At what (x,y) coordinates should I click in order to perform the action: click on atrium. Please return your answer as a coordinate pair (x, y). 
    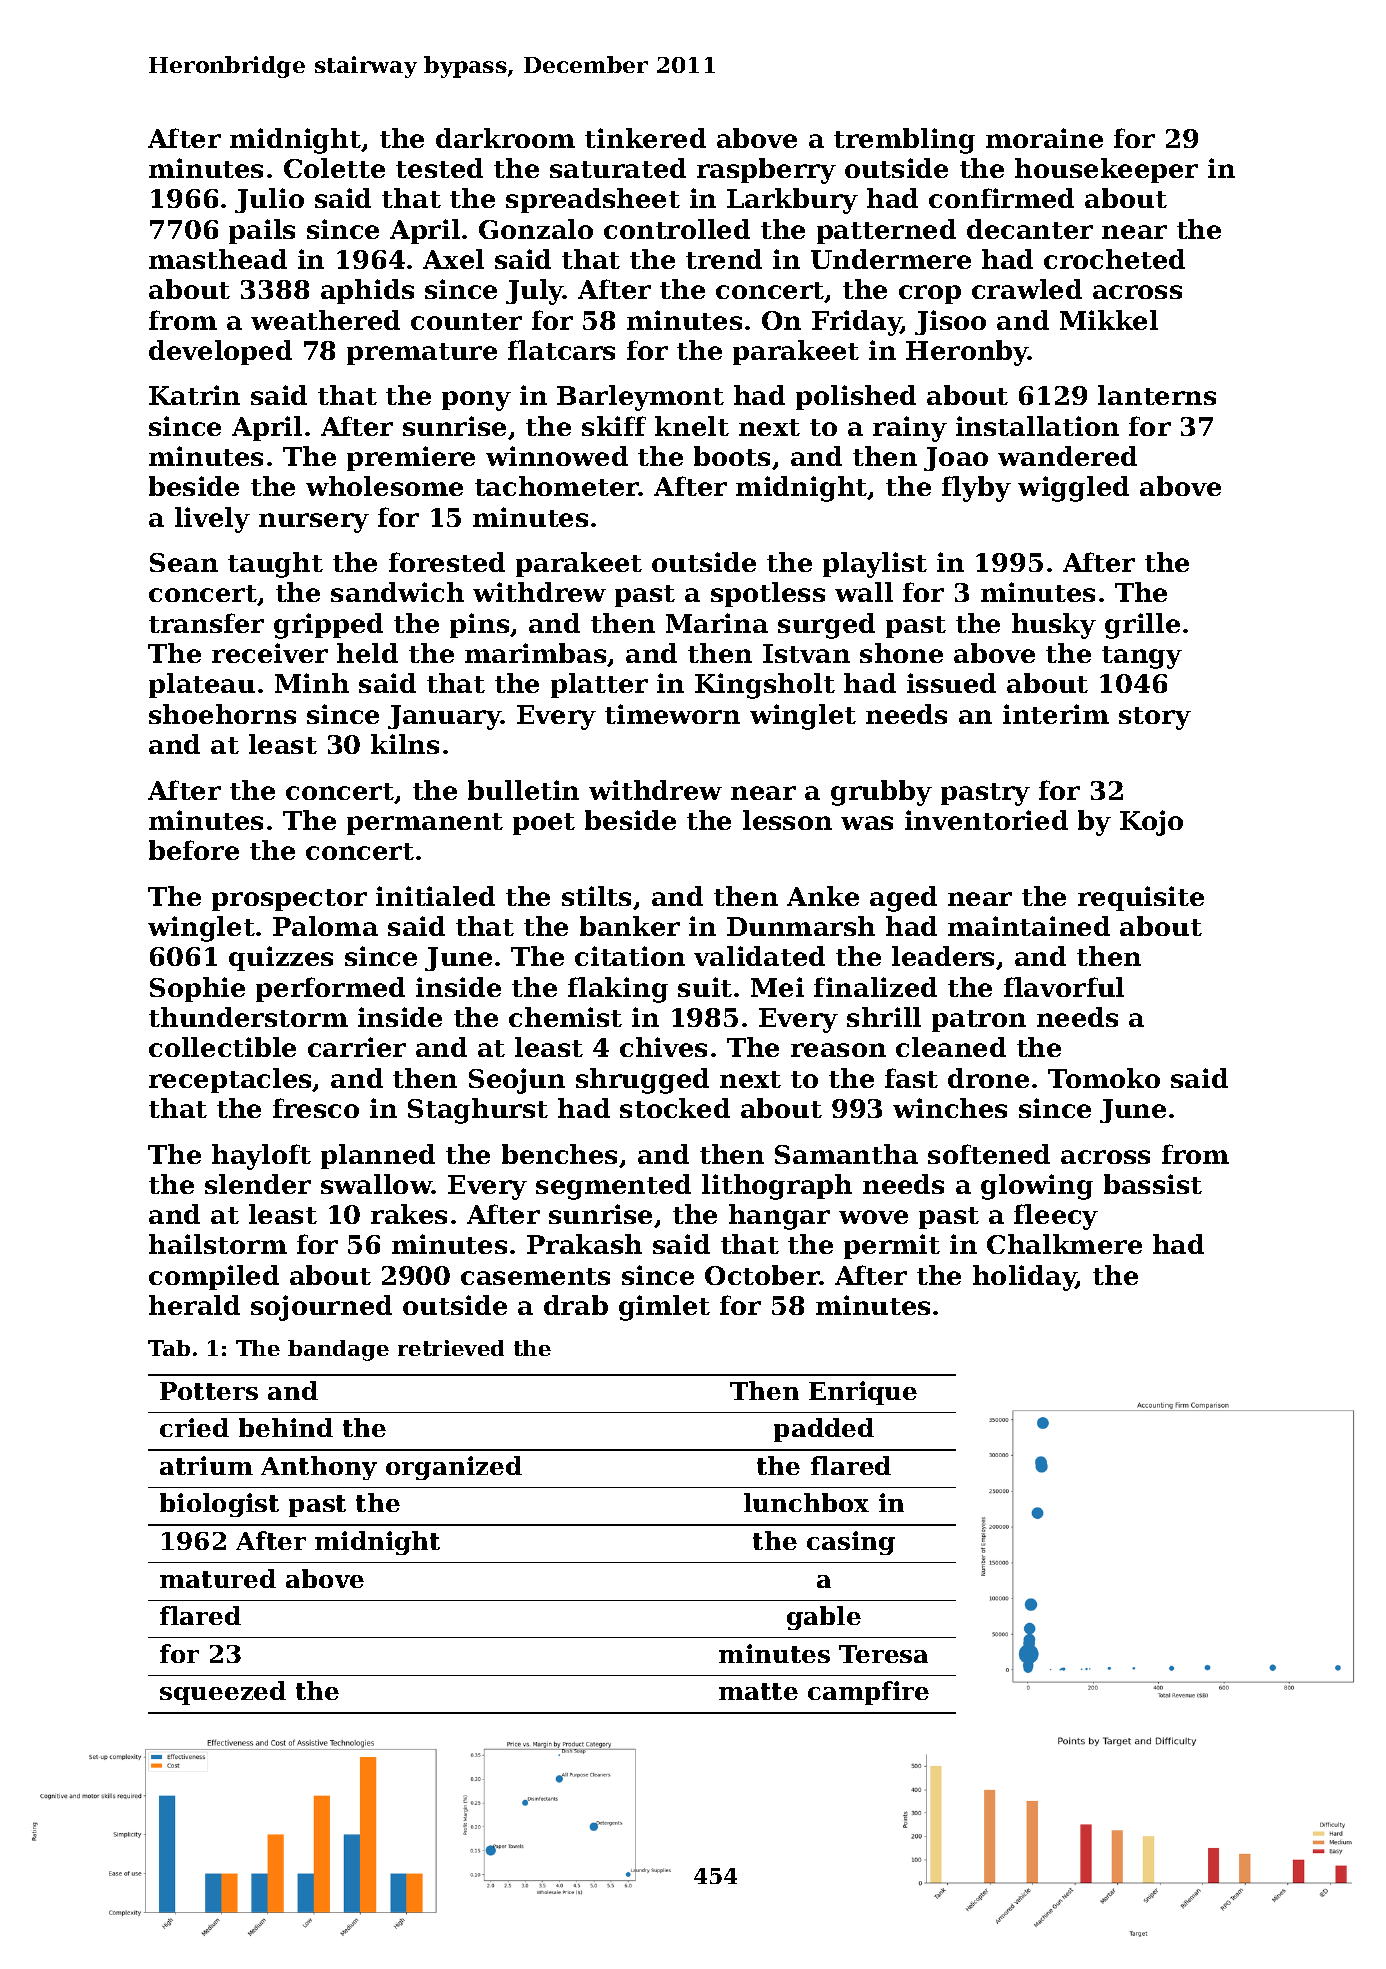
    Looking at the image, I should click on (206, 1465).
